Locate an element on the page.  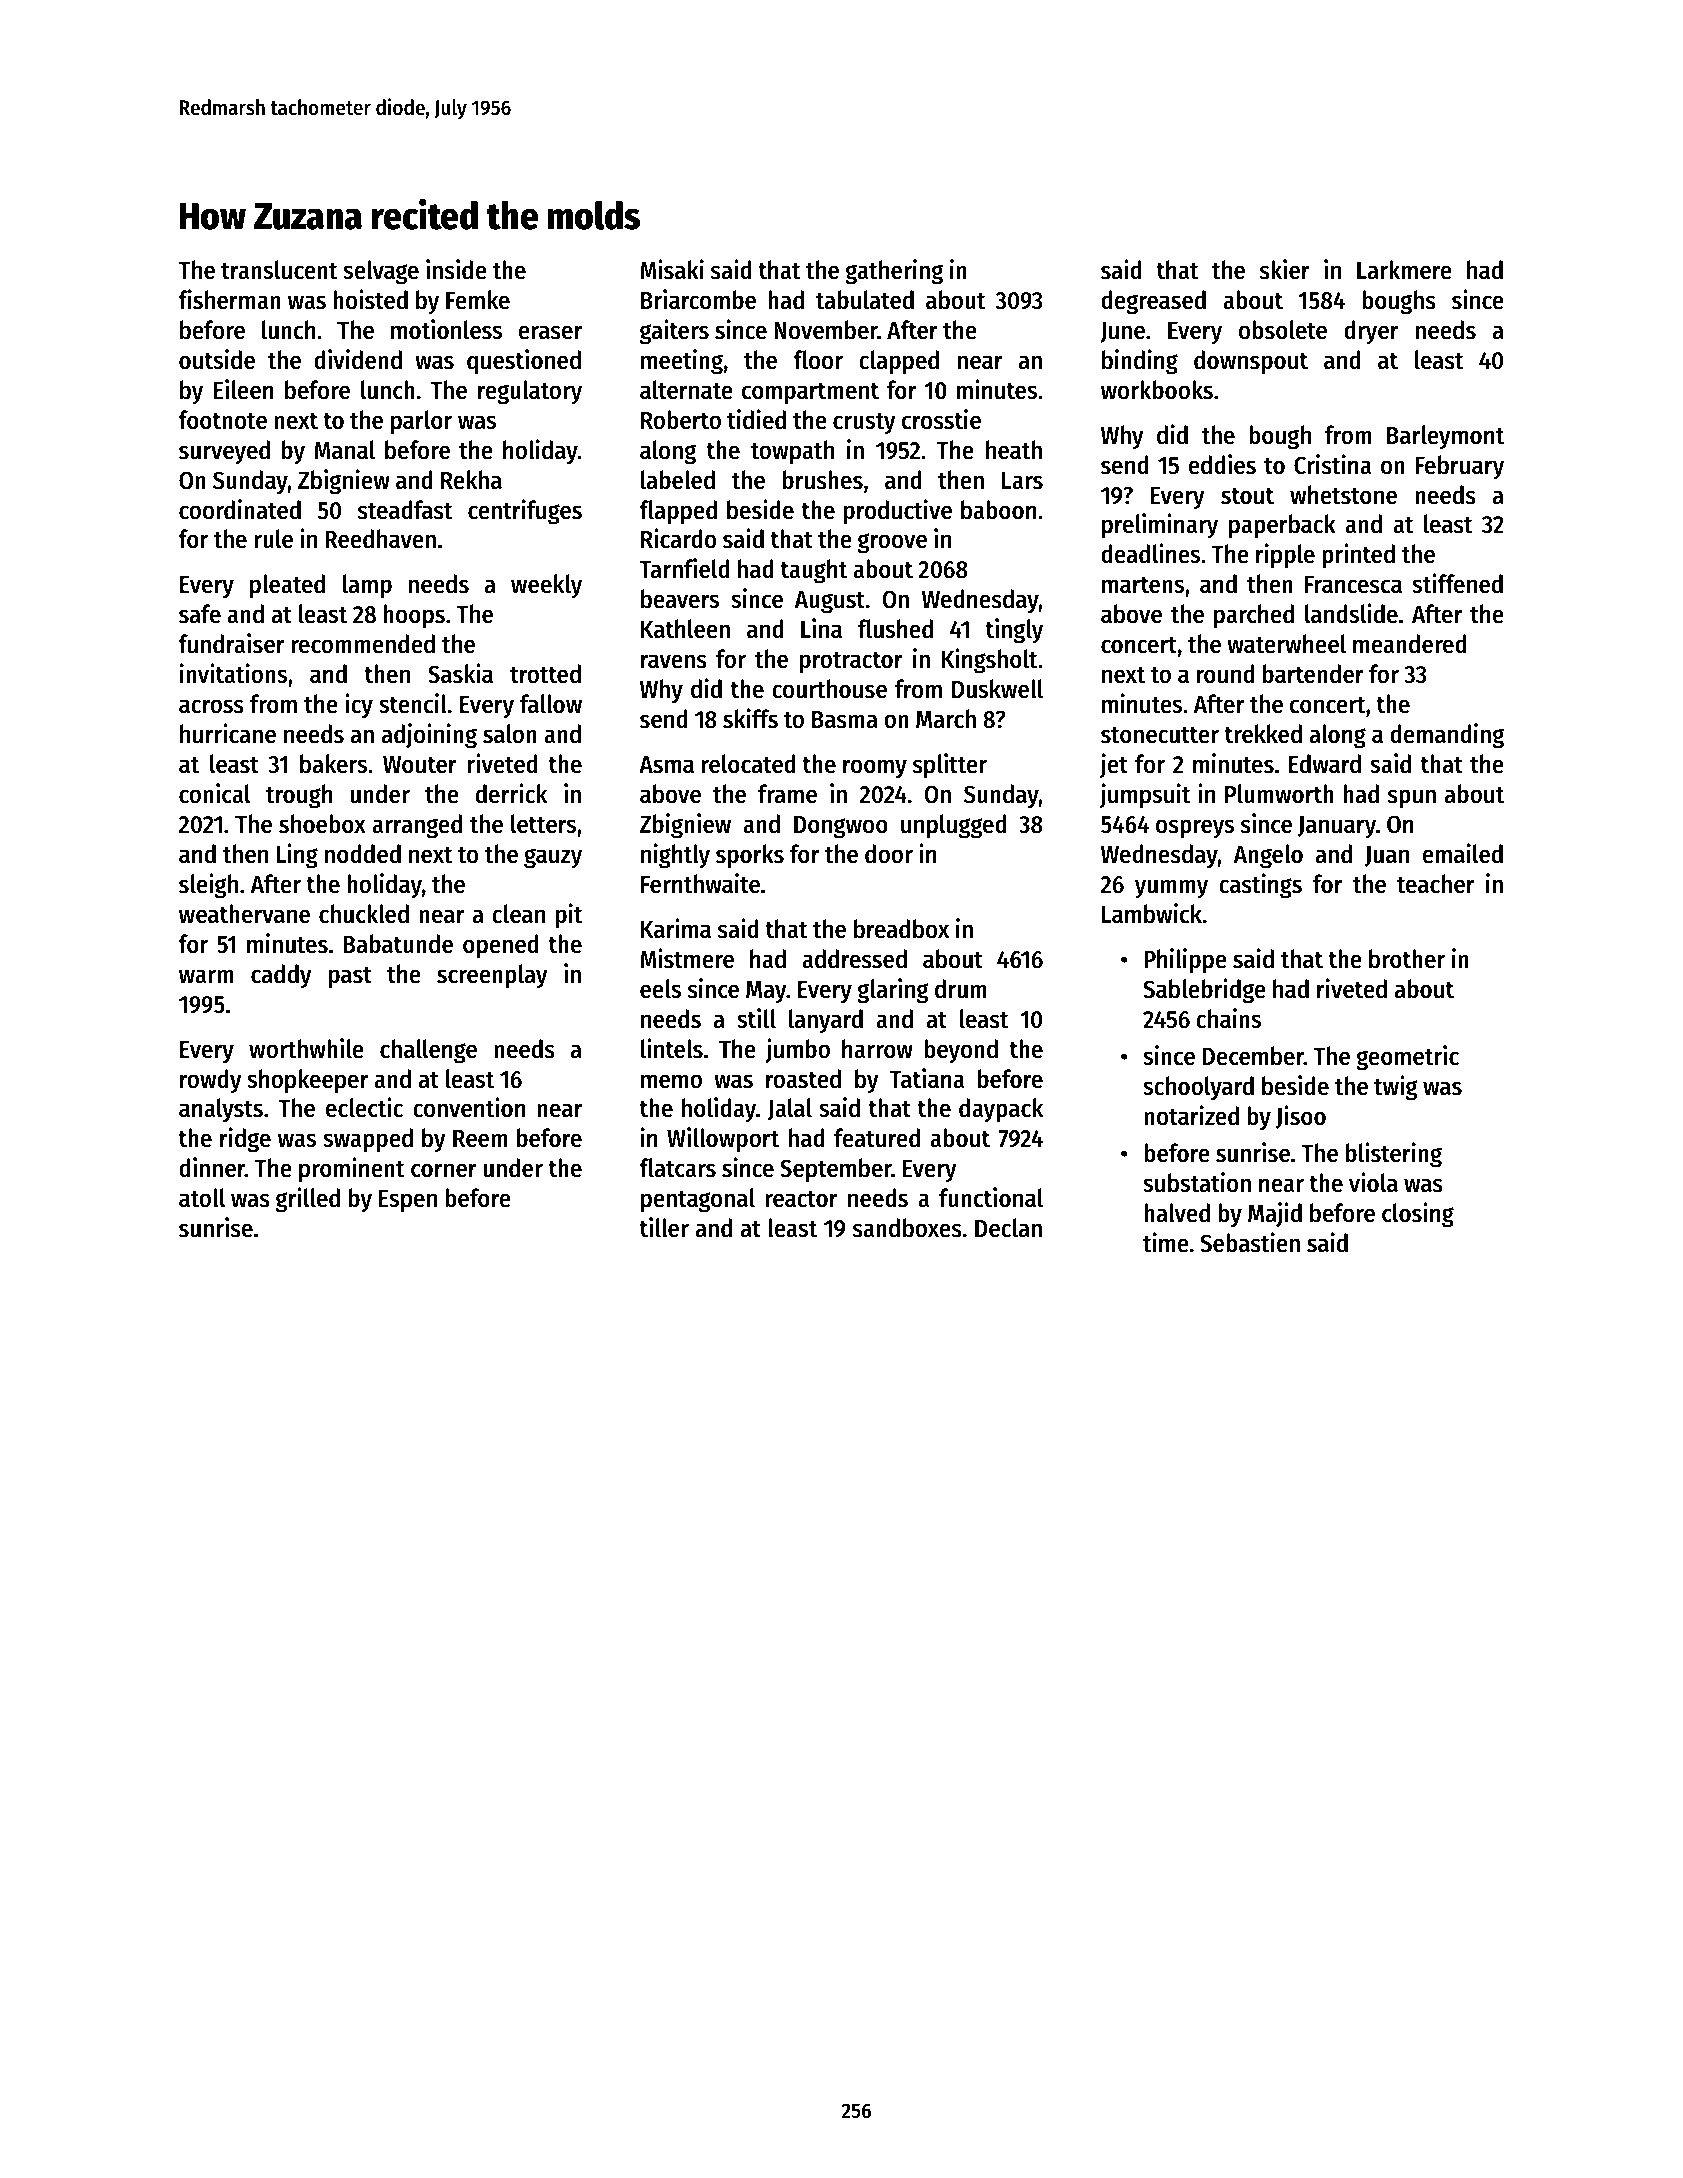
prominent is located at coordinates (352, 1170).
